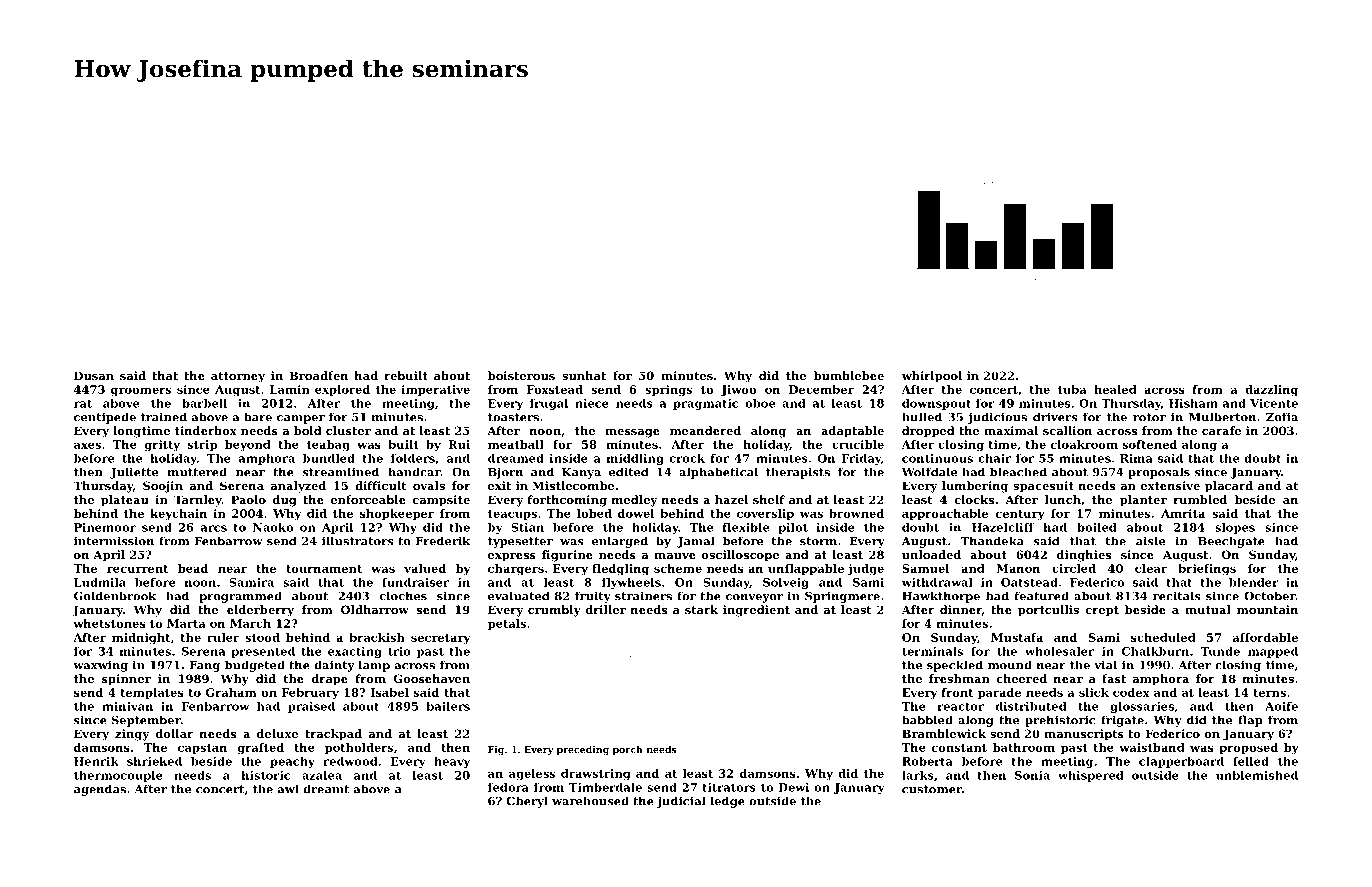 The width and height of the screenshot is (1372, 887). What do you see at coordinates (1084, 556) in the screenshot?
I see `dinghies` at bounding box center [1084, 556].
